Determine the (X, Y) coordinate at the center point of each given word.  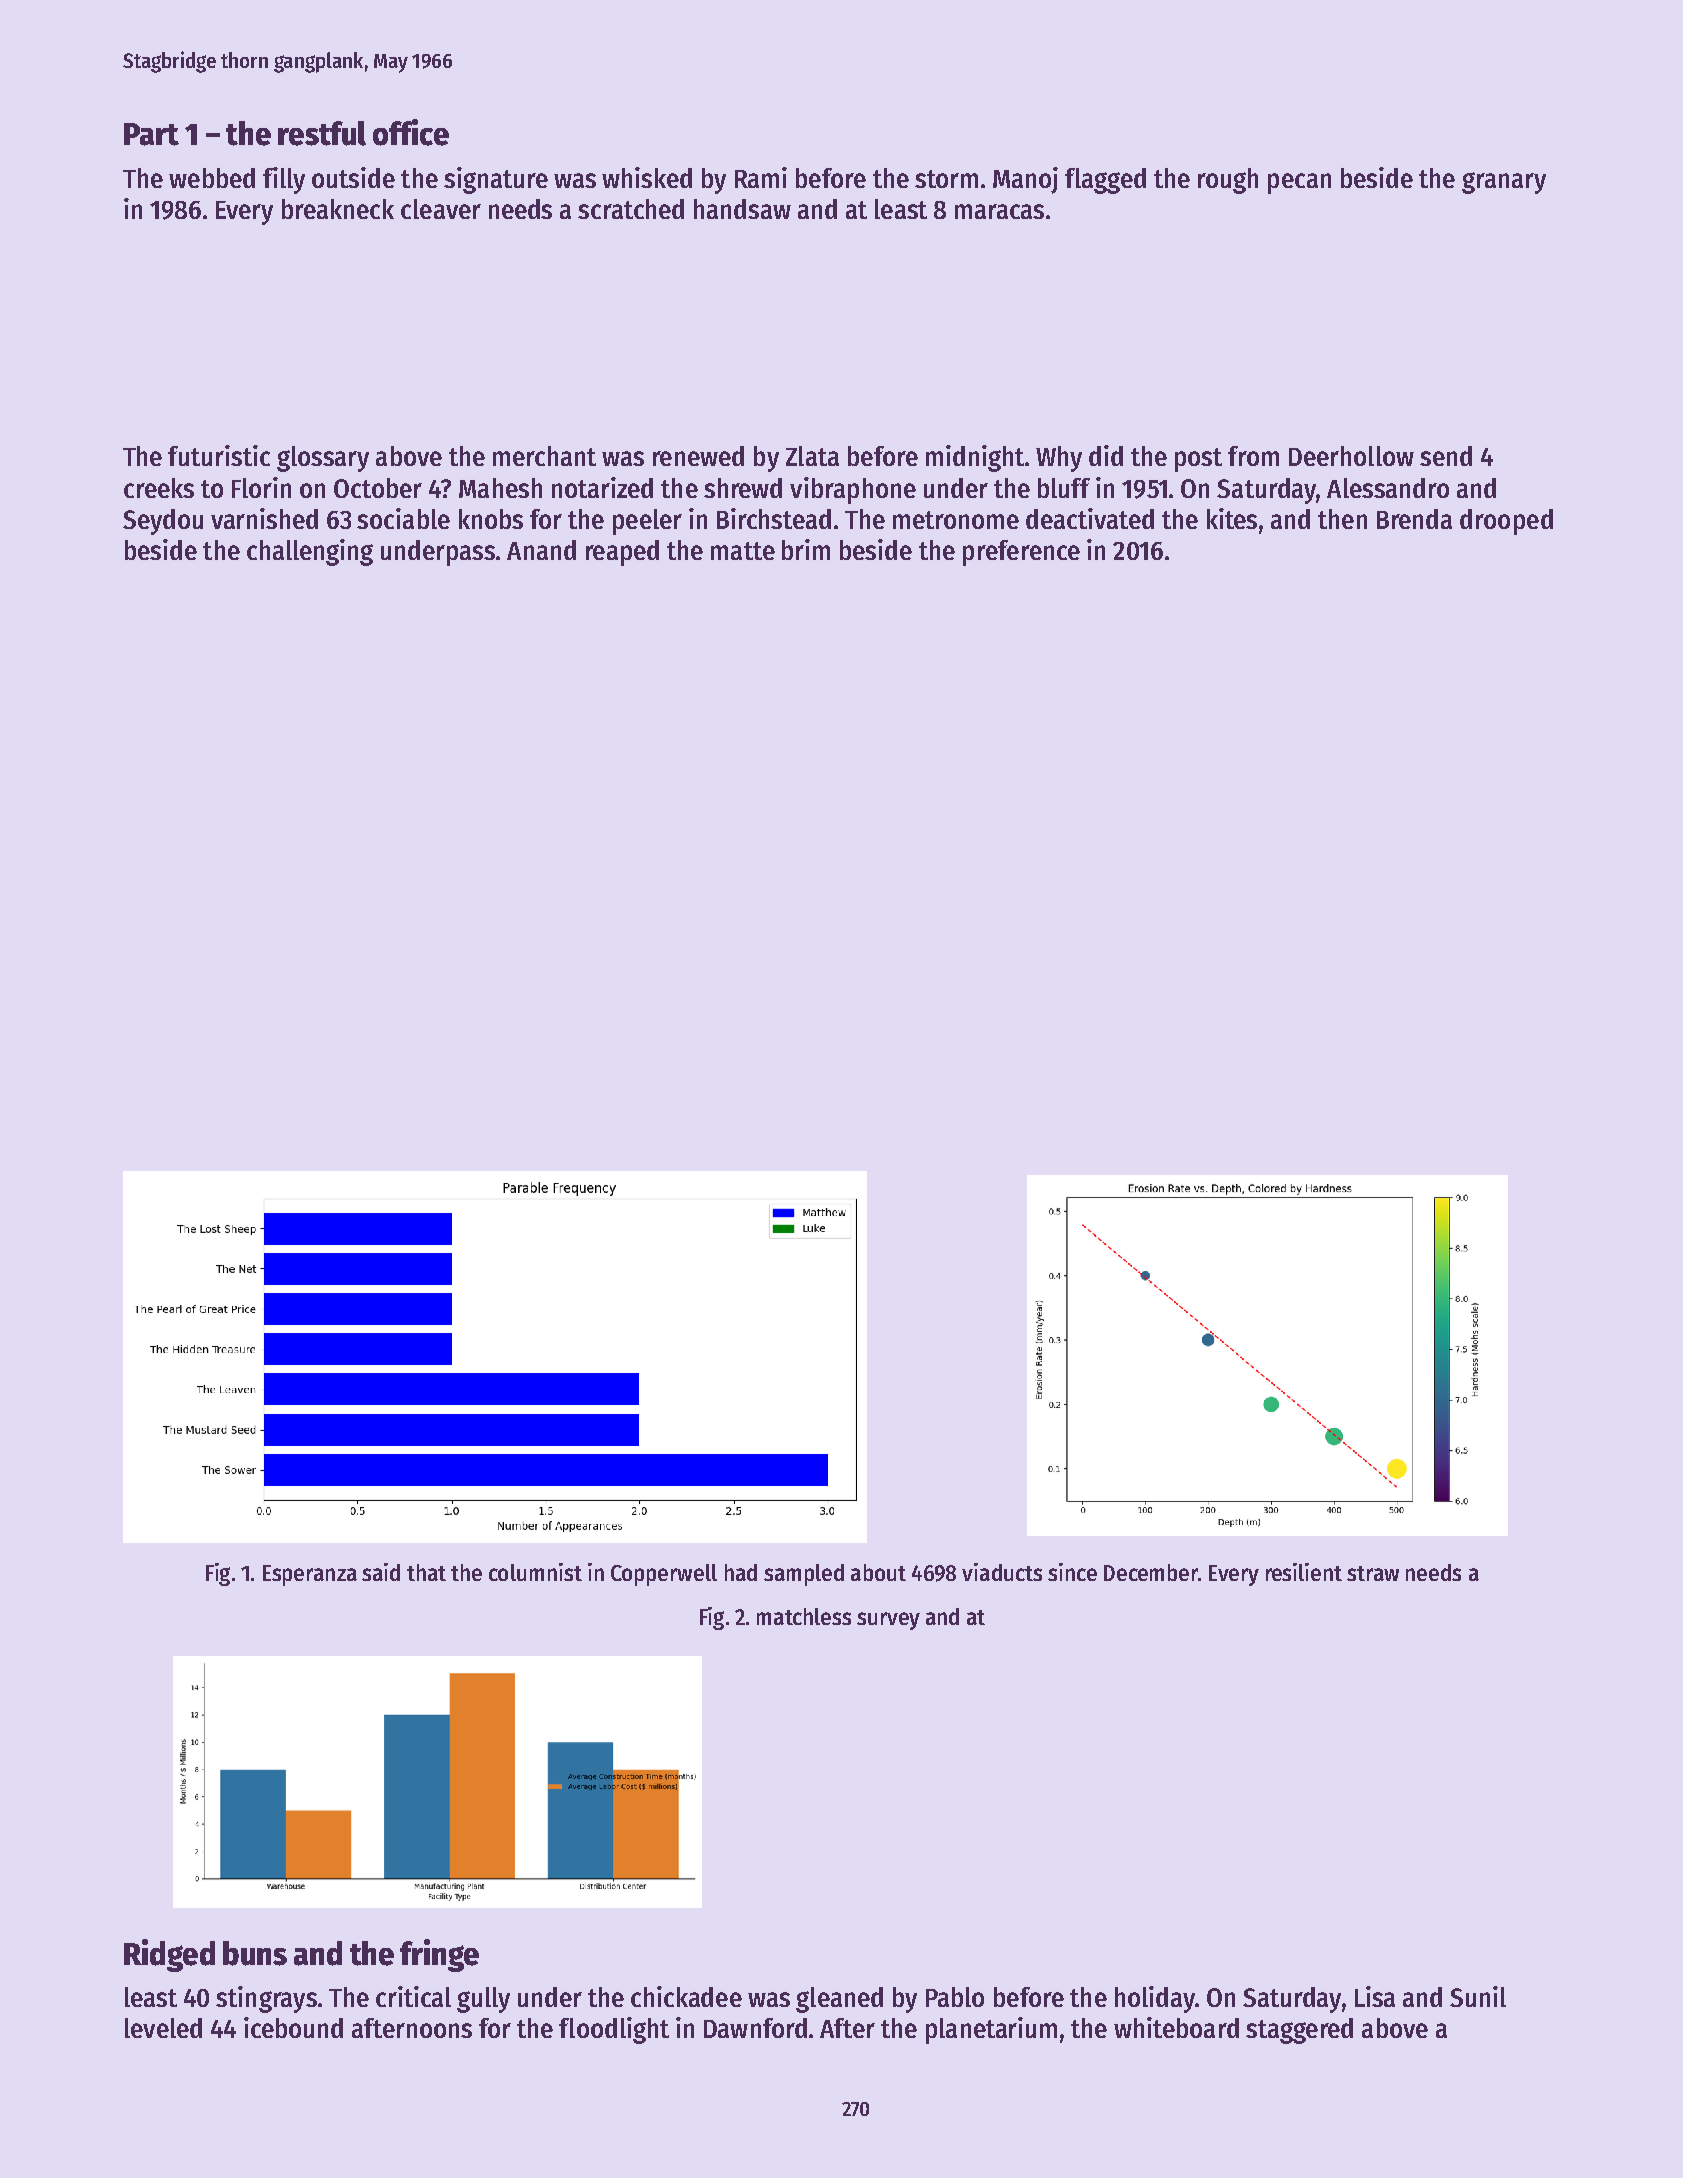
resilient (1304, 1572)
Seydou (163, 522)
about (878, 1572)
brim (806, 549)
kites (1232, 518)
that (426, 1572)
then (1342, 519)
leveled (163, 2028)
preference (1021, 553)
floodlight (614, 2030)
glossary (323, 459)
